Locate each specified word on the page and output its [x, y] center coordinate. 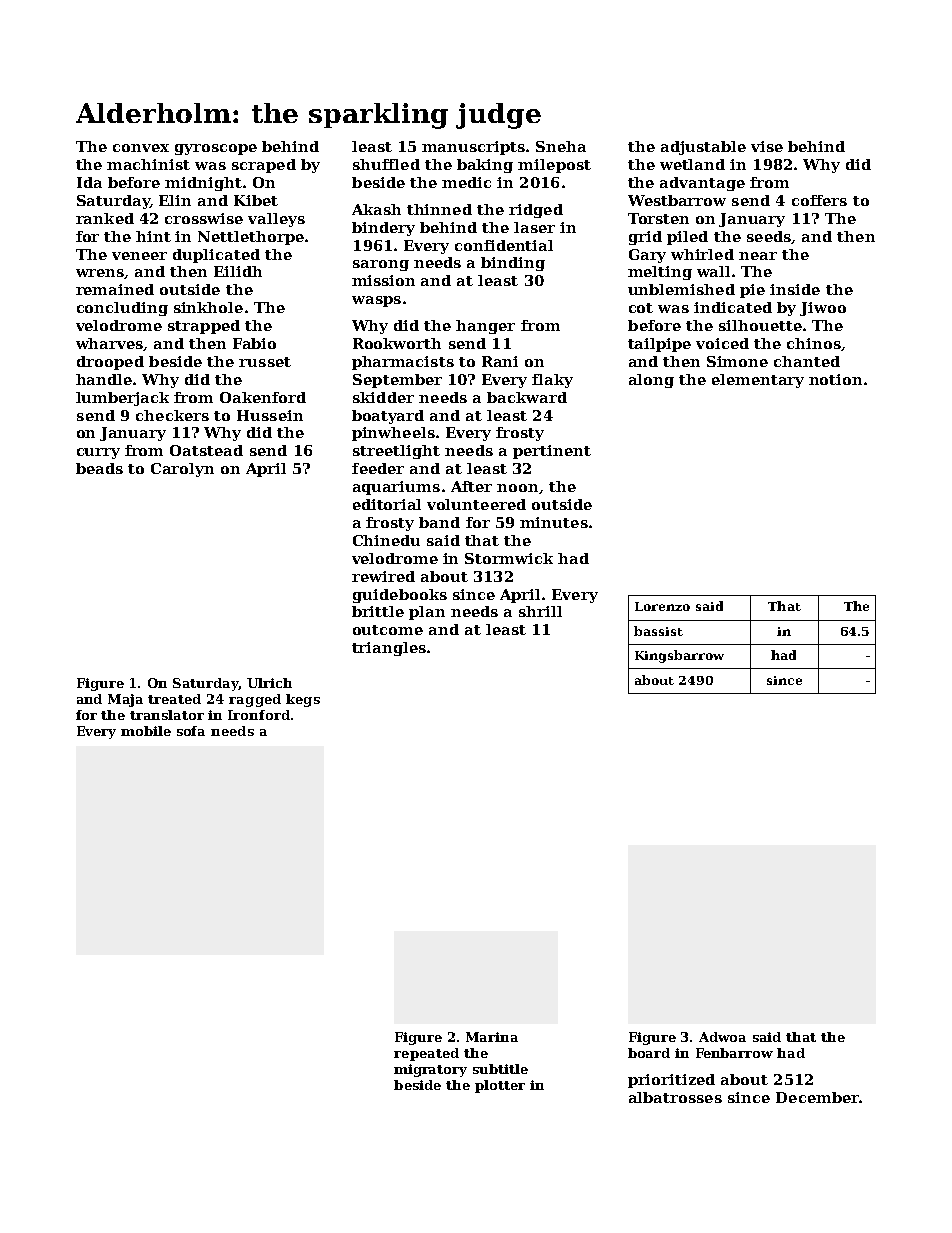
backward [527, 397]
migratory [430, 1070]
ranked [105, 218]
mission [383, 280]
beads [99, 468]
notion [835, 379]
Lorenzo [662, 606]
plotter [500, 1086]
